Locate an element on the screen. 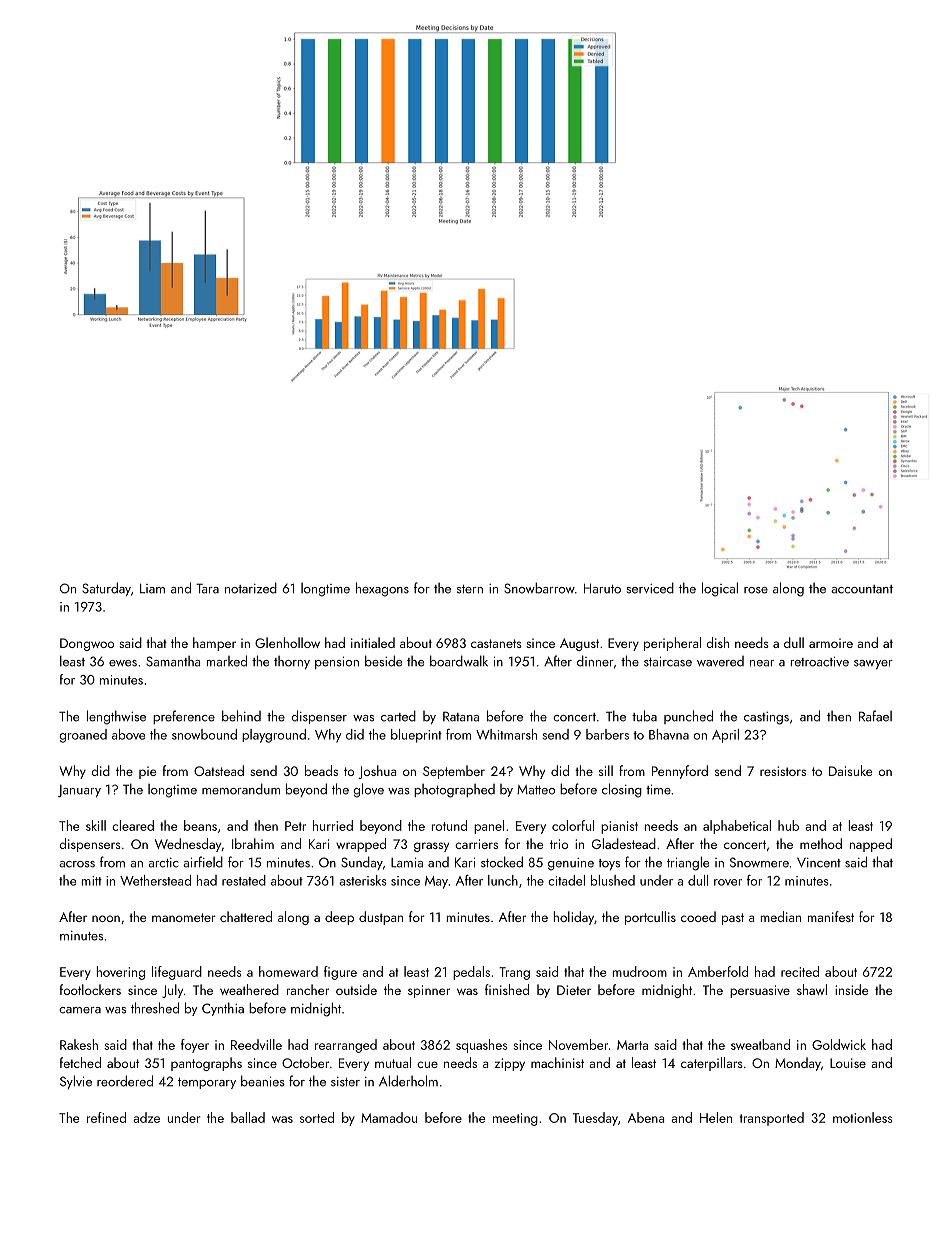 This screenshot has height=1233, width=952. closing is located at coordinates (622, 790).
